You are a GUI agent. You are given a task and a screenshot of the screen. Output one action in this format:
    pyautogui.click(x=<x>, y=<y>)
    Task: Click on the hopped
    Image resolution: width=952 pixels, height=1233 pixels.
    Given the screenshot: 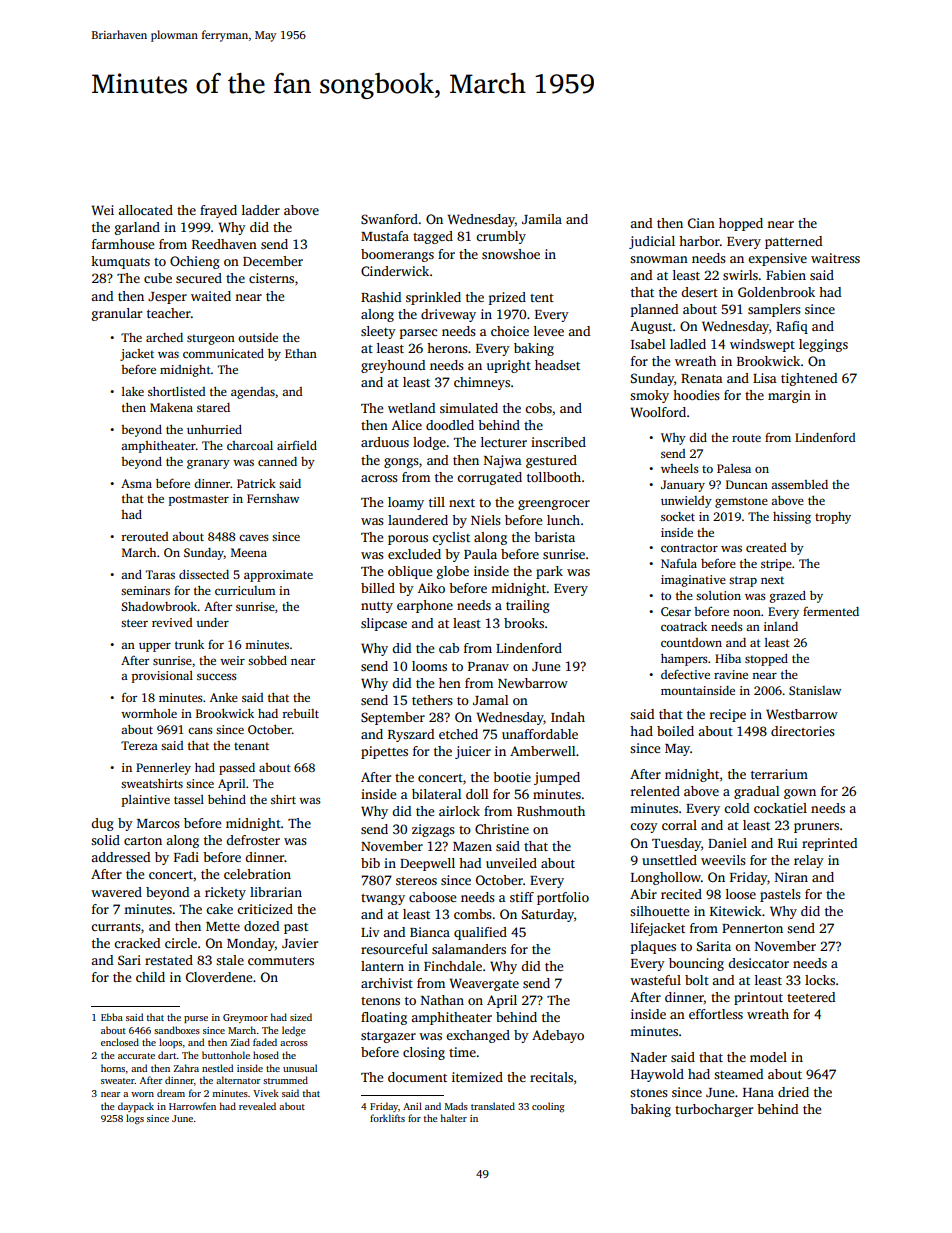 What is the action you would take?
    pyautogui.click(x=741, y=224)
